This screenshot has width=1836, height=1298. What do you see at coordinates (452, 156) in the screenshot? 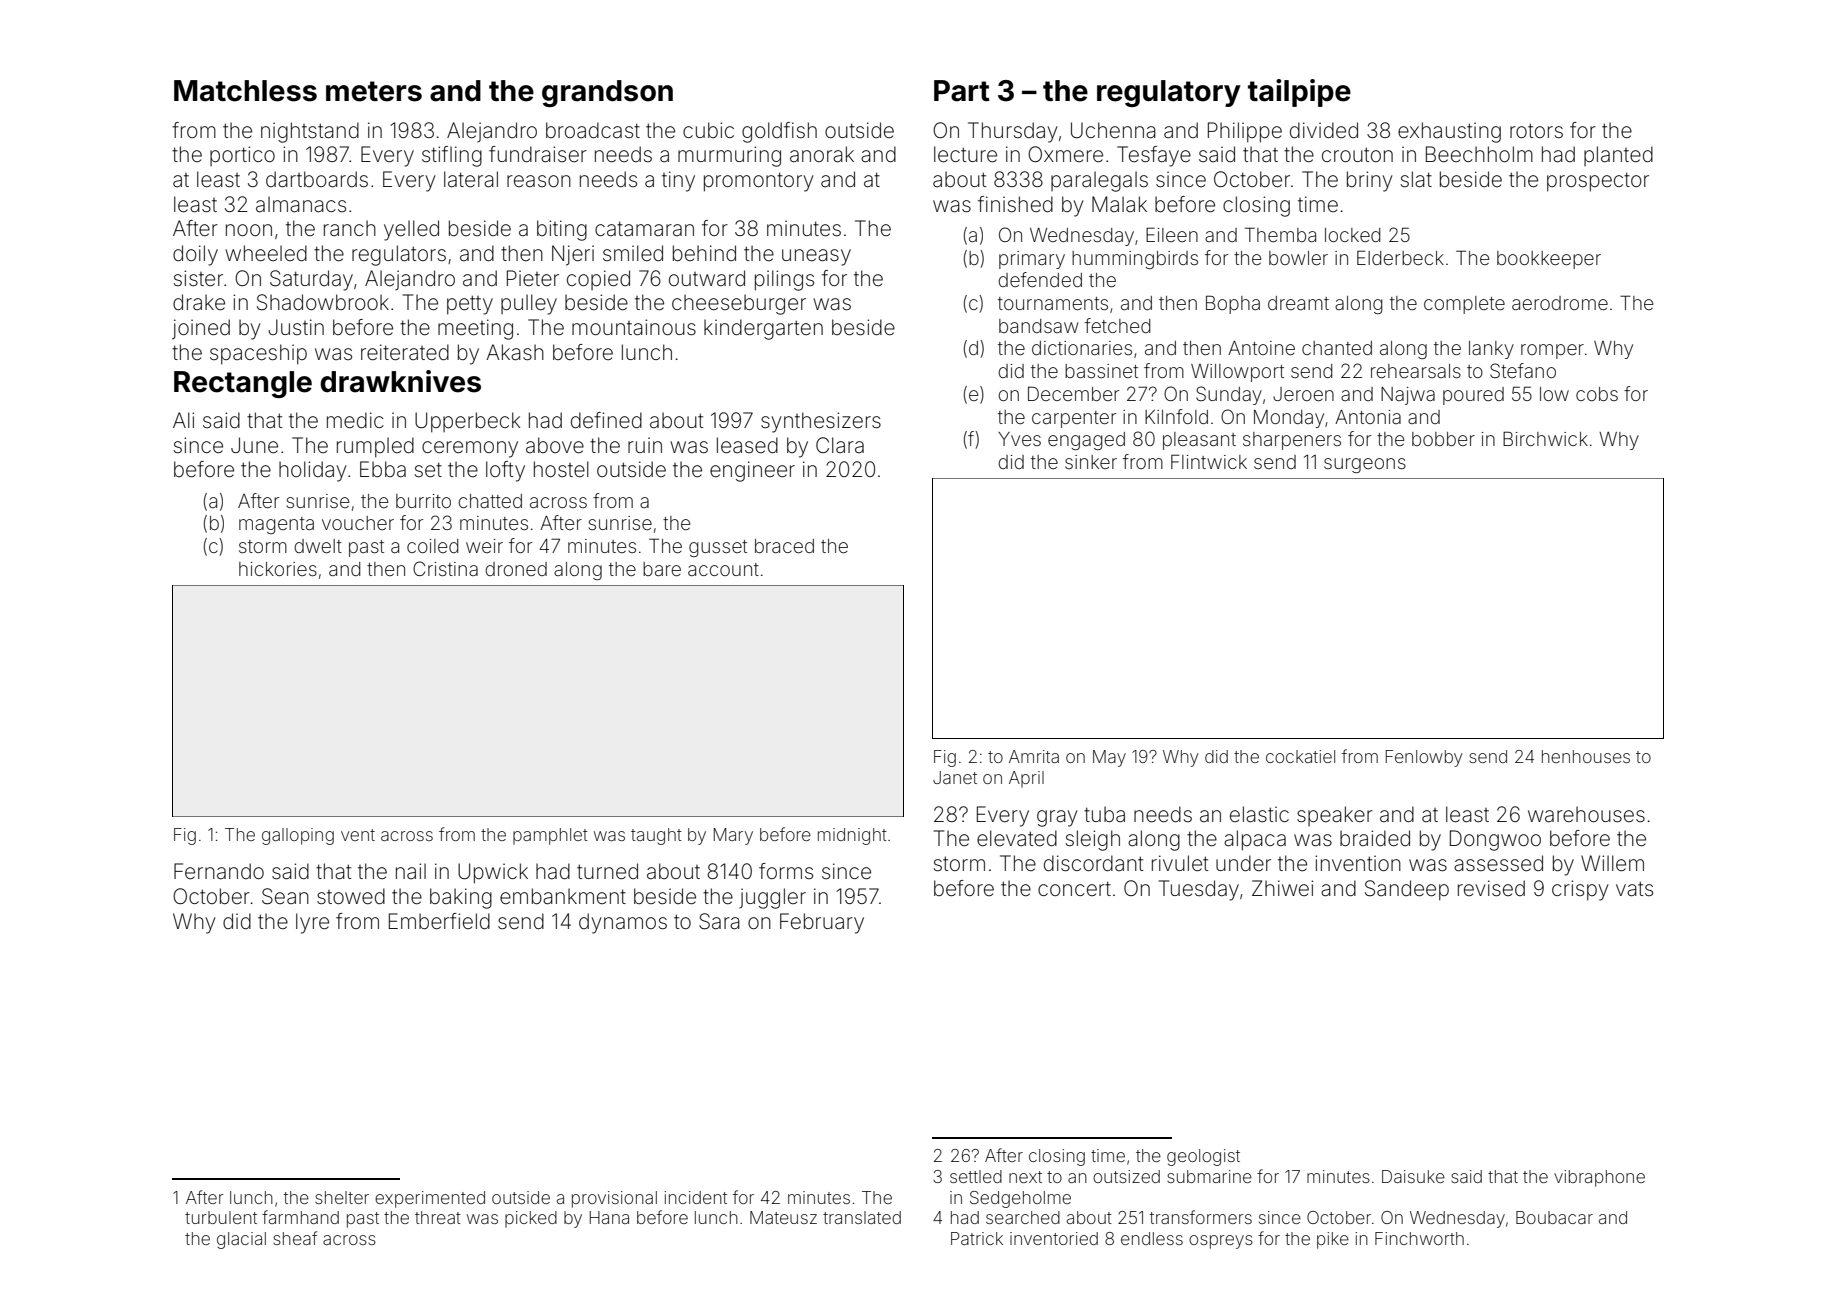
I see `stifling` at bounding box center [452, 156].
